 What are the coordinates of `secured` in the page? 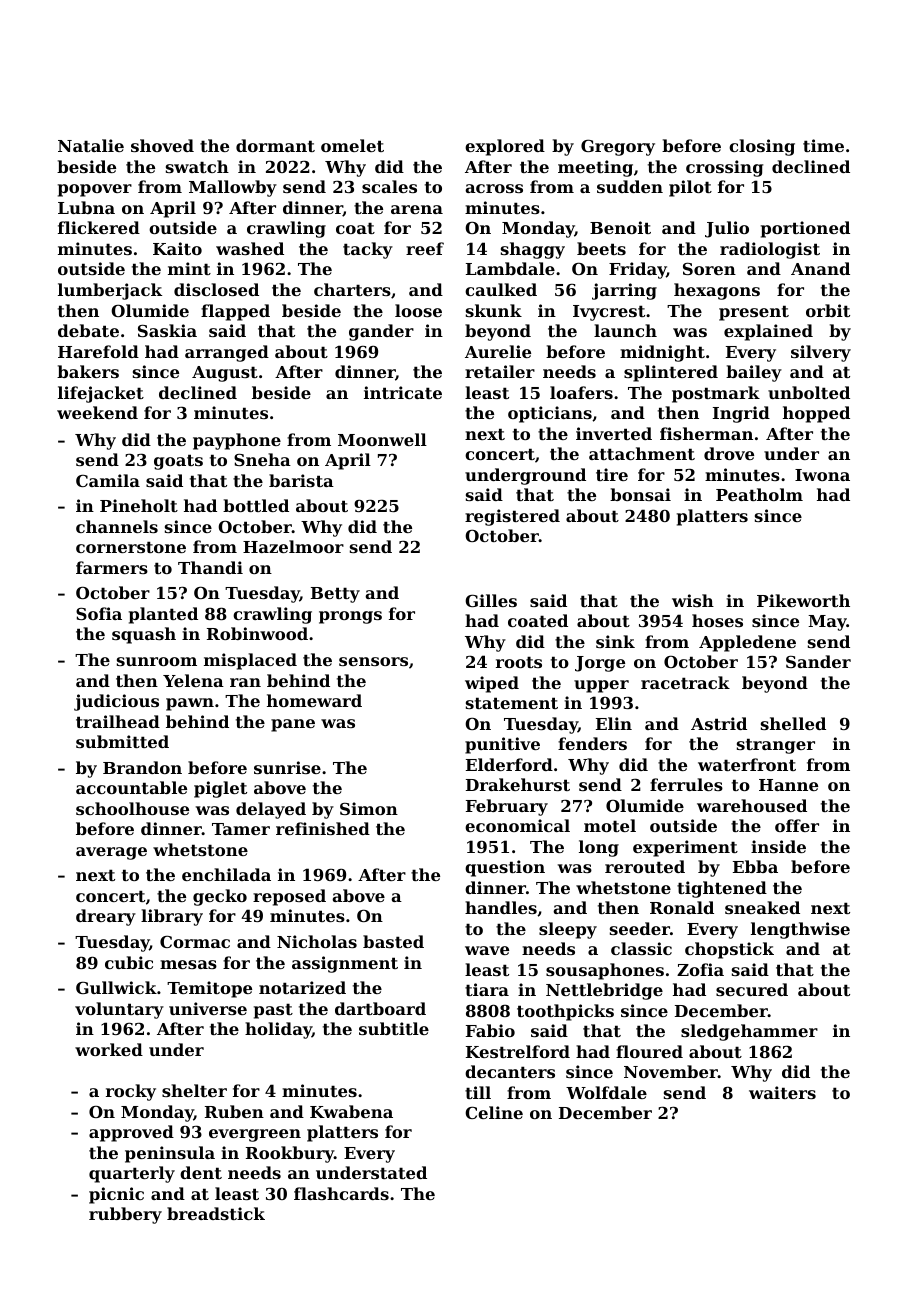 It's located at (752, 989).
